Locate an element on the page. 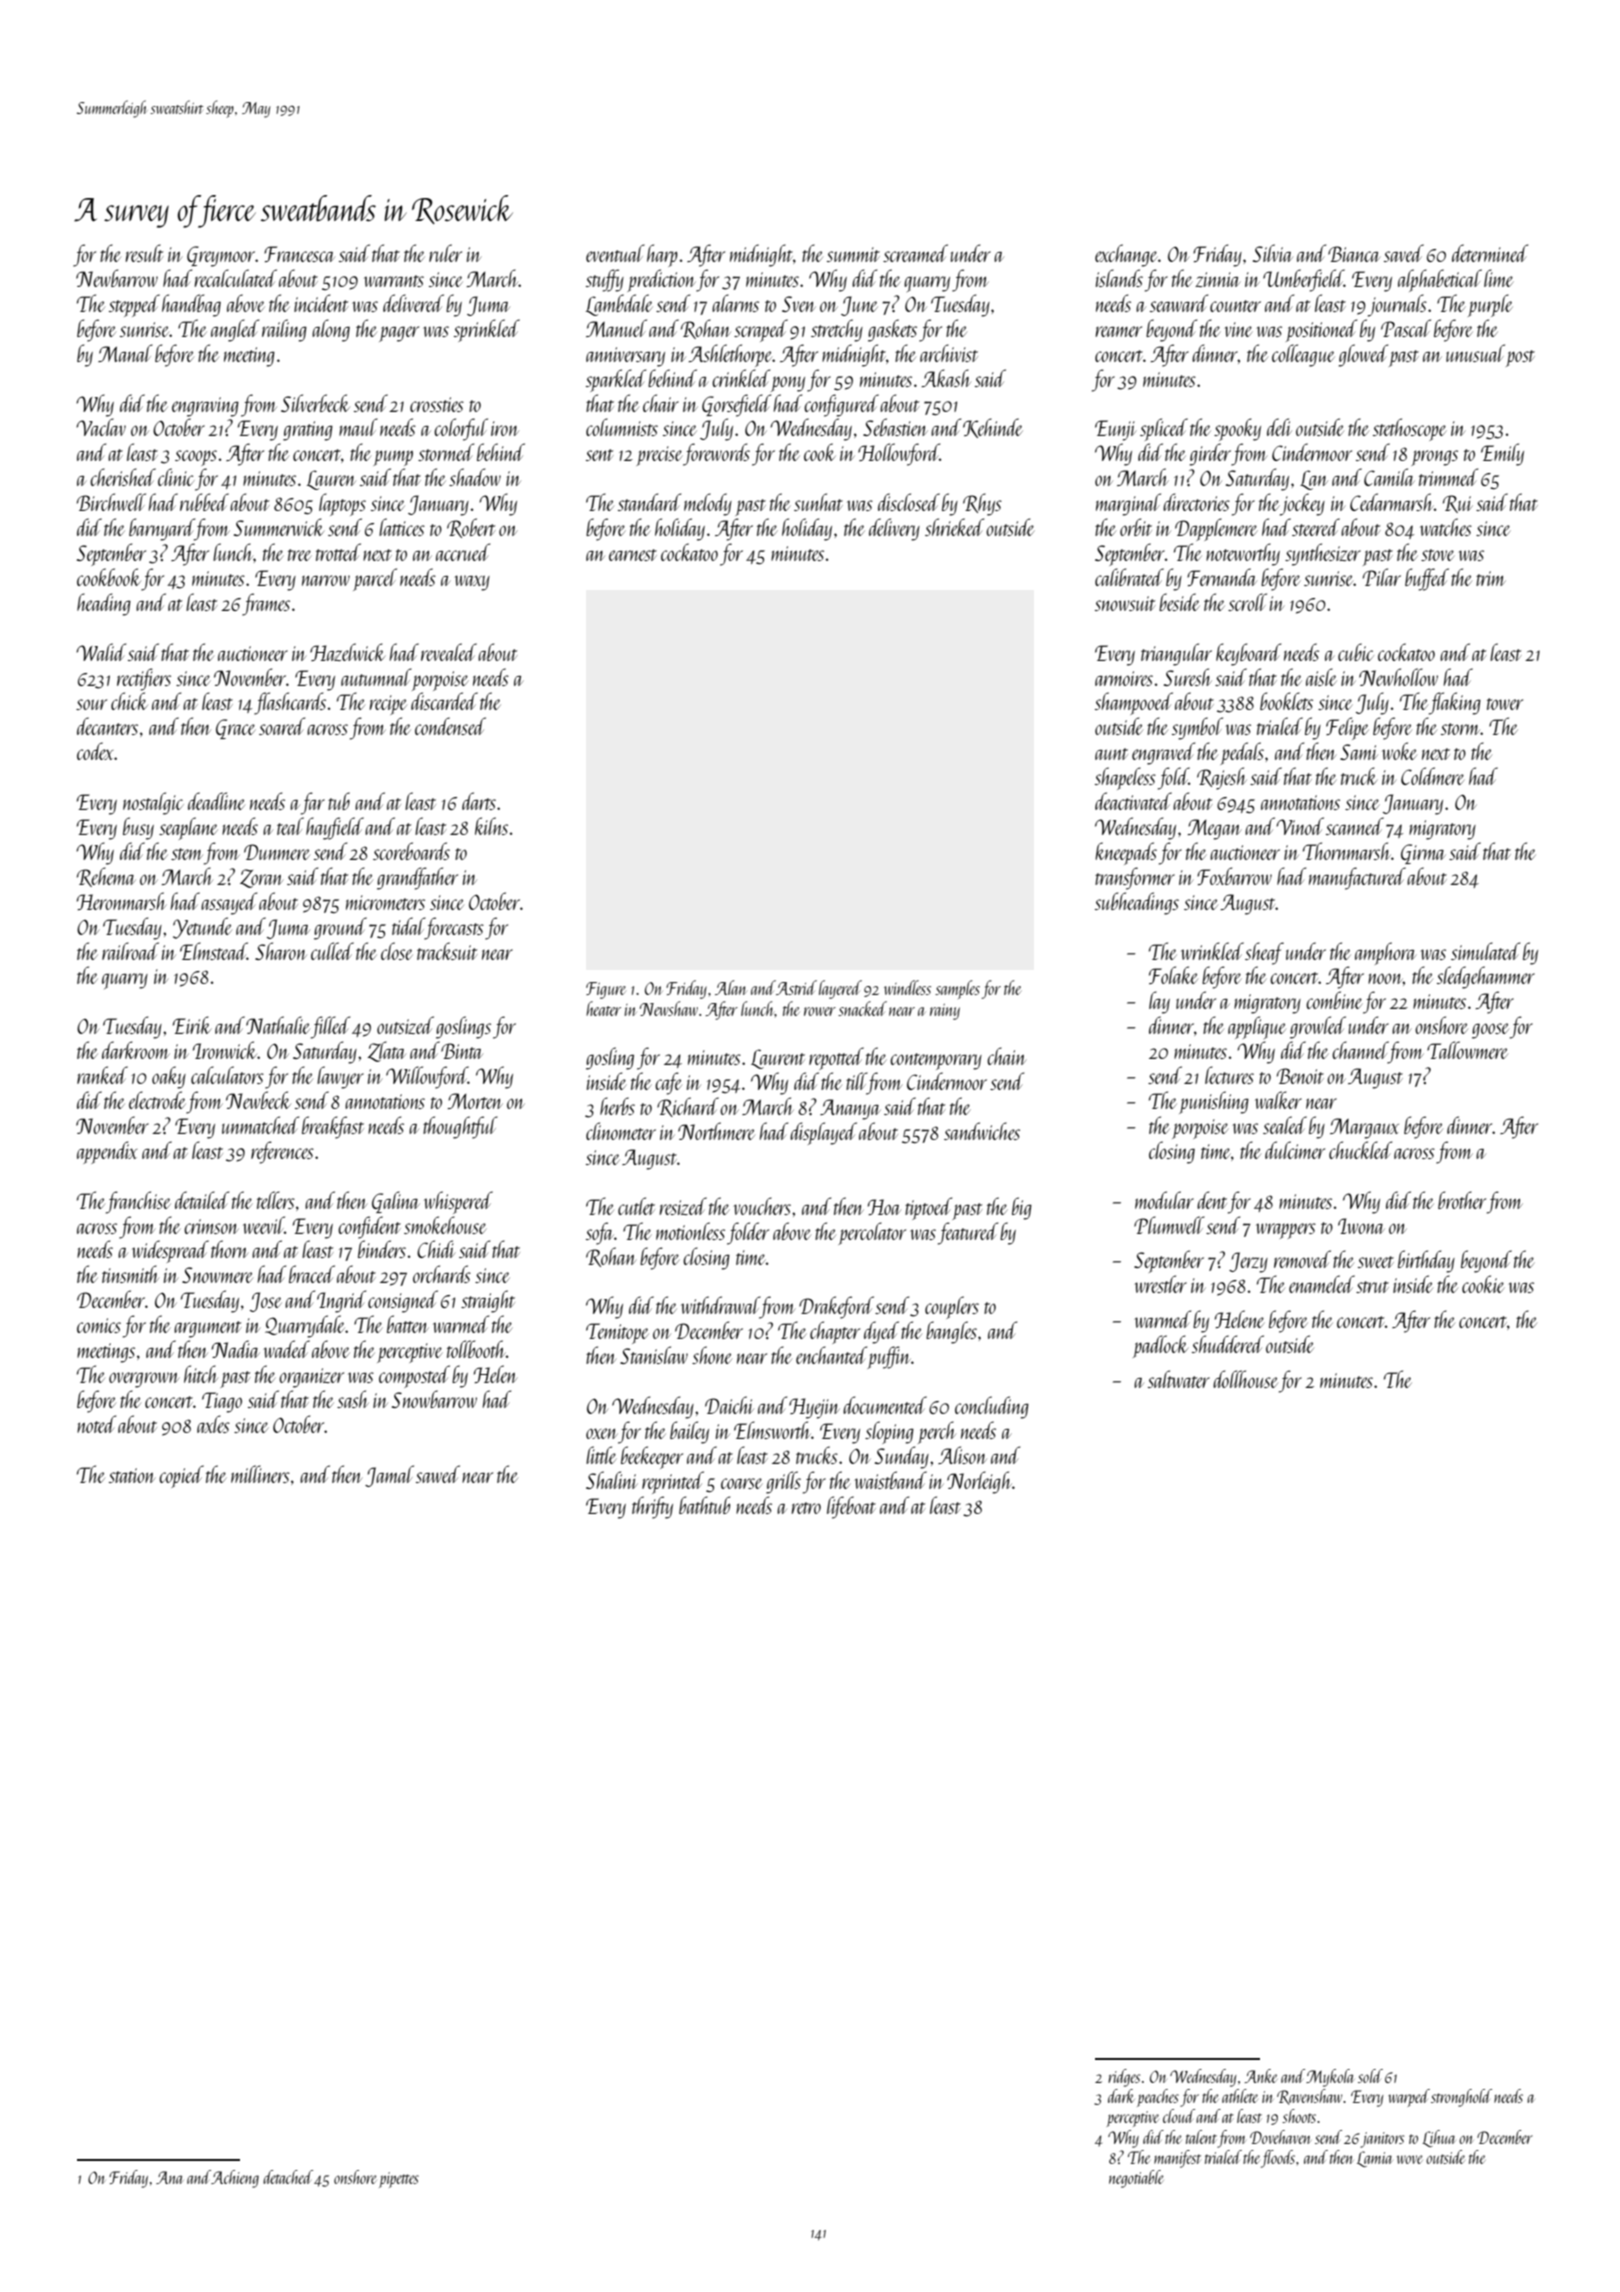  lifeboat is located at coordinates (851, 1507).
